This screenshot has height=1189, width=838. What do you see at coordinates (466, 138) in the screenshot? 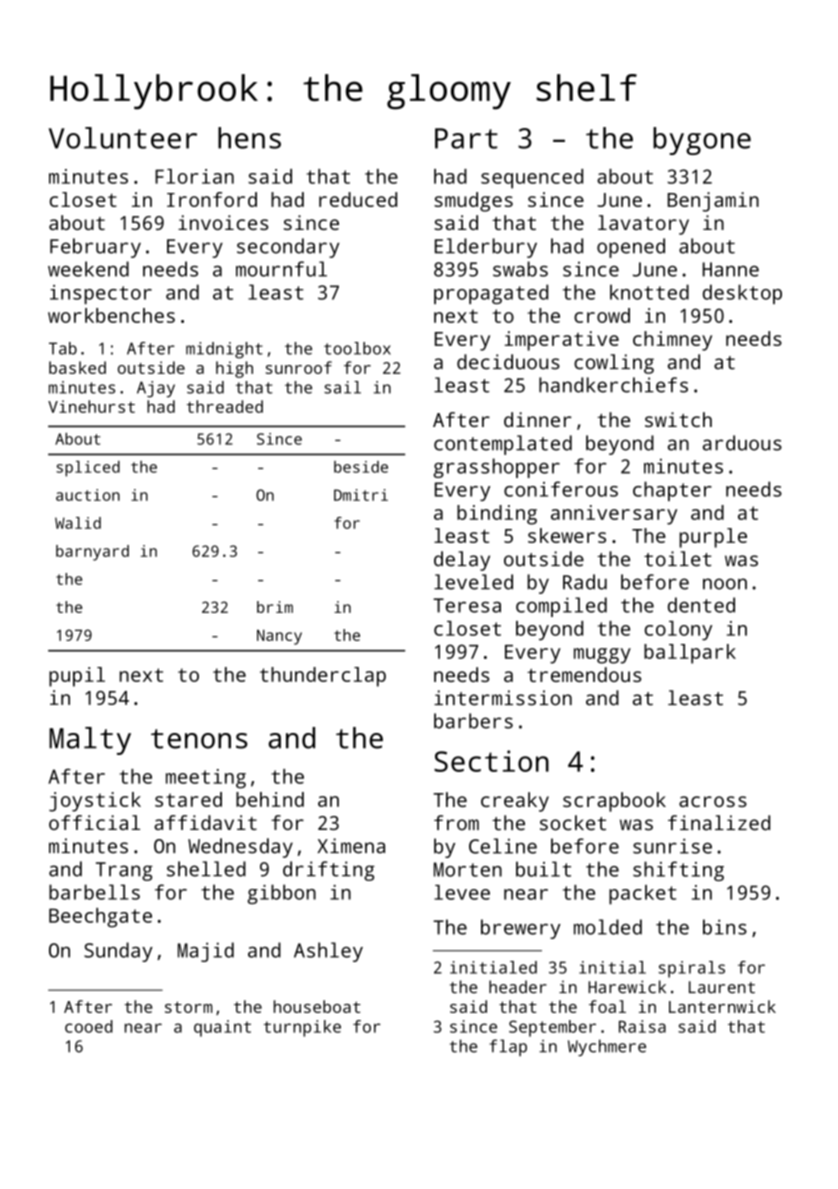
I see `Part` at bounding box center [466, 138].
